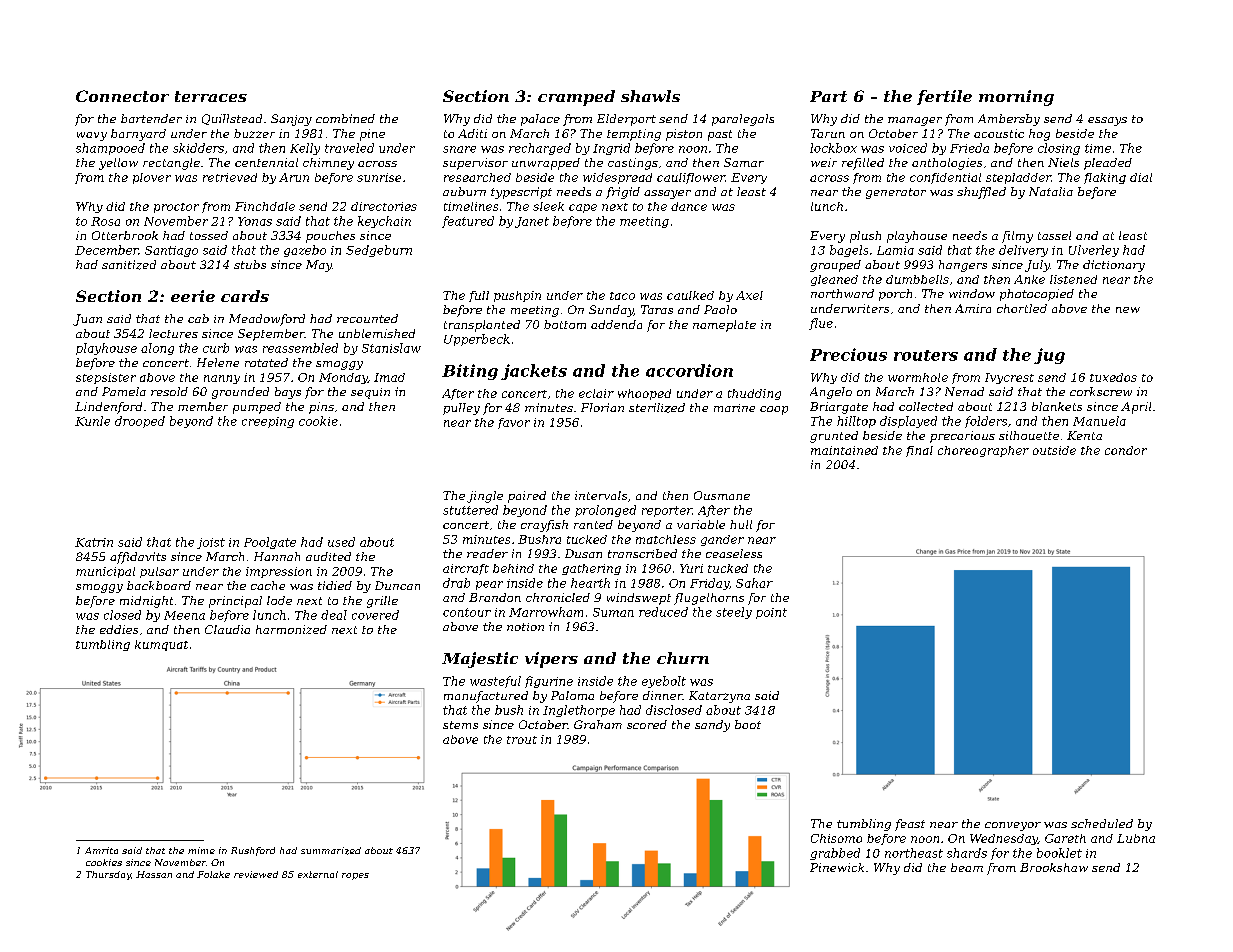 The height and width of the screenshot is (952, 1233). I want to click on outside, so click(1054, 450).
